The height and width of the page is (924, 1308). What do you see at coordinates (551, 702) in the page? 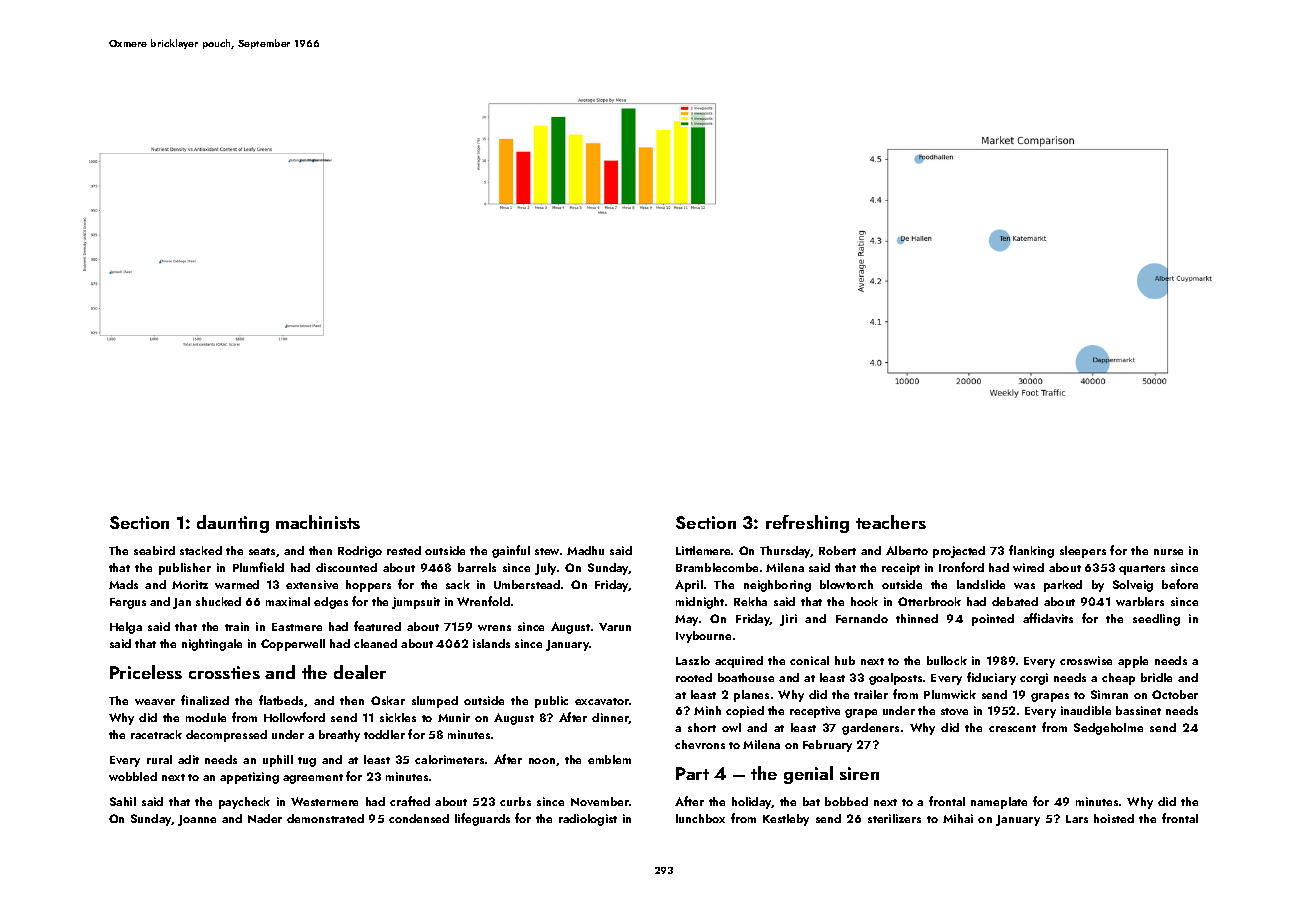
I see `public` at bounding box center [551, 702].
